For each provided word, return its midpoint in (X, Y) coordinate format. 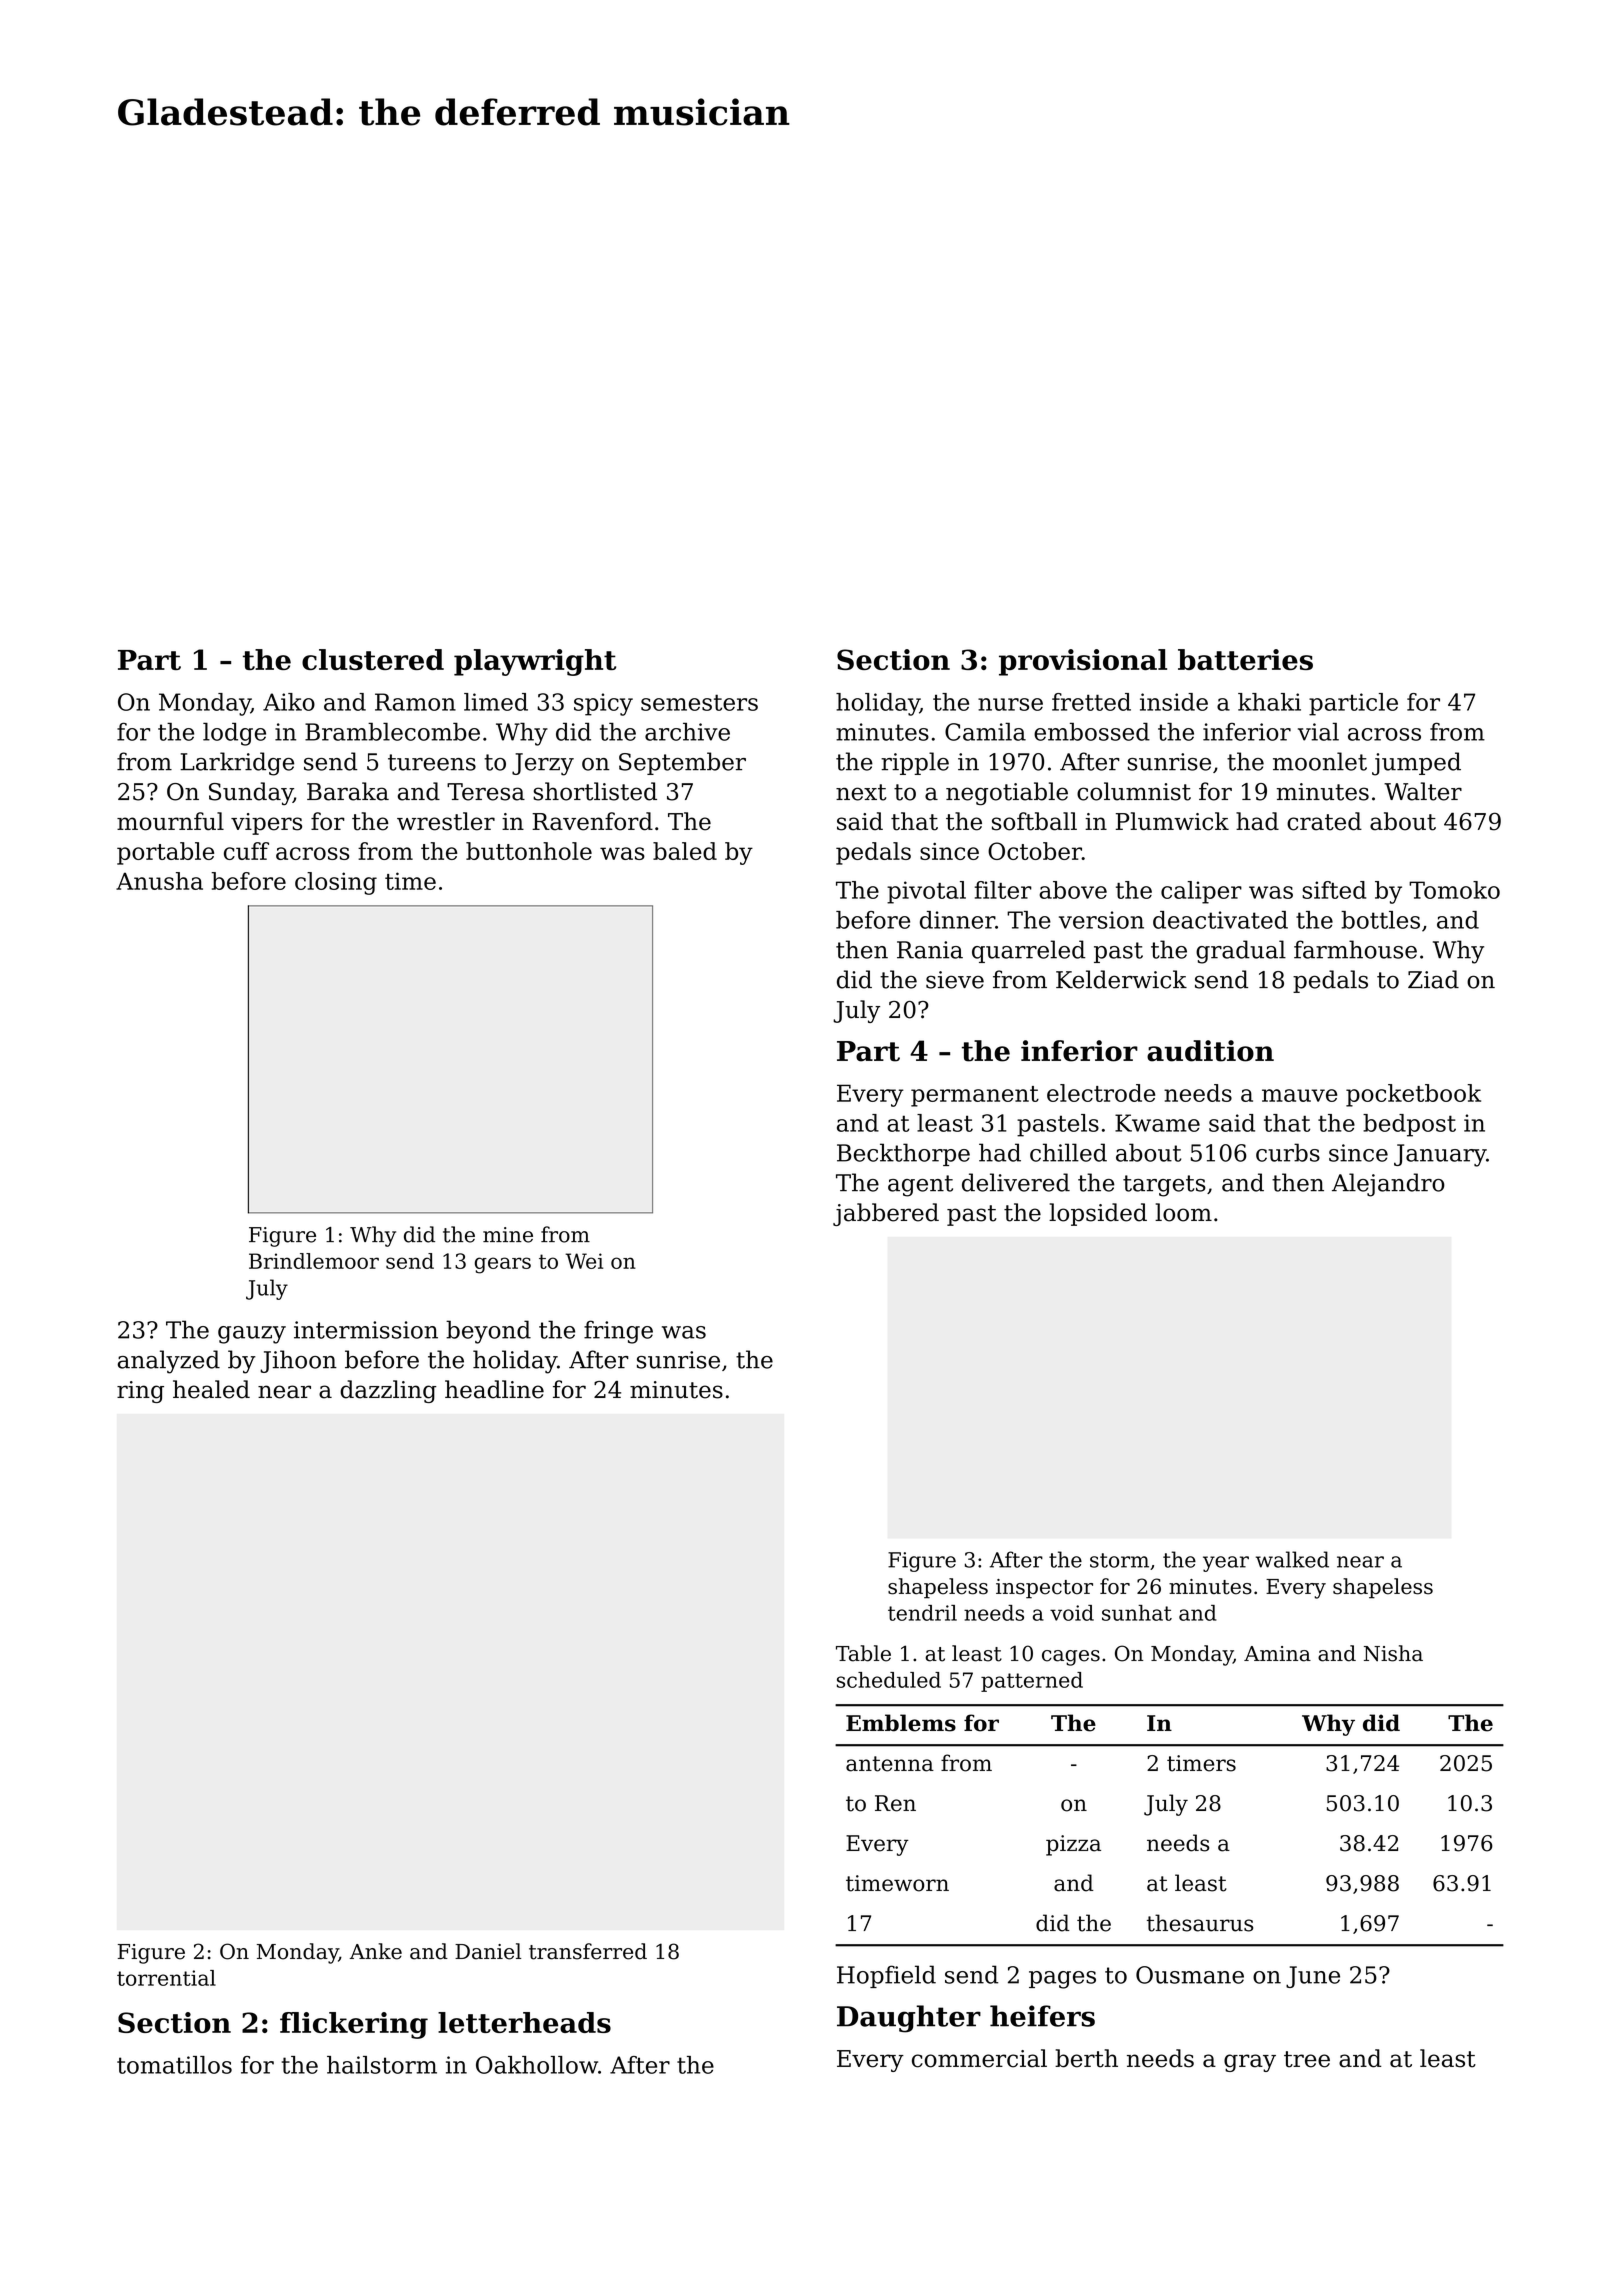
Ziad (1433, 979)
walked (1292, 1559)
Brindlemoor (314, 1261)
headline (494, 1389)
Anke (376, 1951)
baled (685, 851)
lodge (234, 734)
